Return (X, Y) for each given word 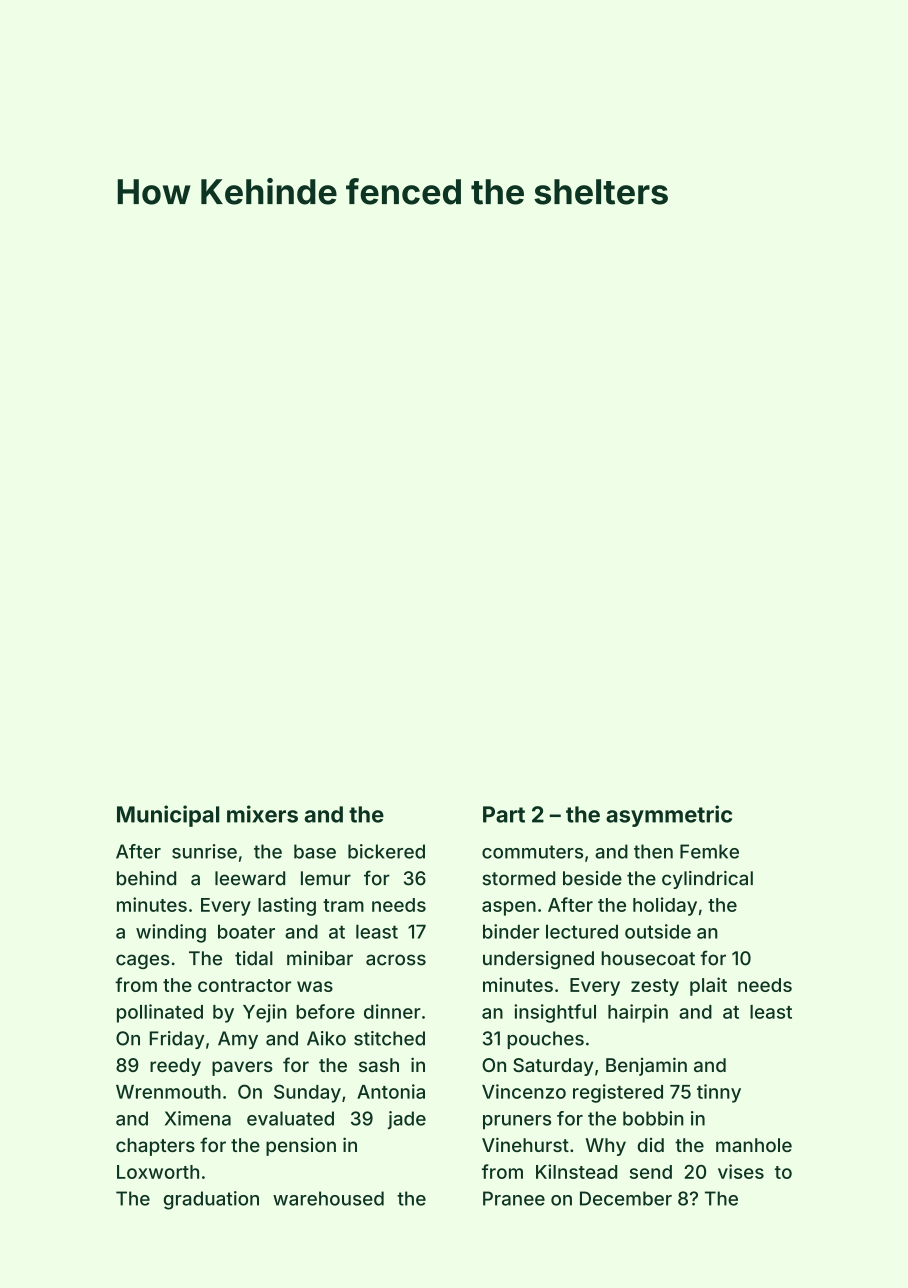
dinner (392, 1011)
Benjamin (646, 1066)
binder (511, 931)
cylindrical (707, 880)
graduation (211, 1200)
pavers (242, 1068)
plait (708, 986)
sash (379, 1065)
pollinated (160, 1013)
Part (504, 814)
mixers (262, 814)
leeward (250, 878)
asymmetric (669, 816)
